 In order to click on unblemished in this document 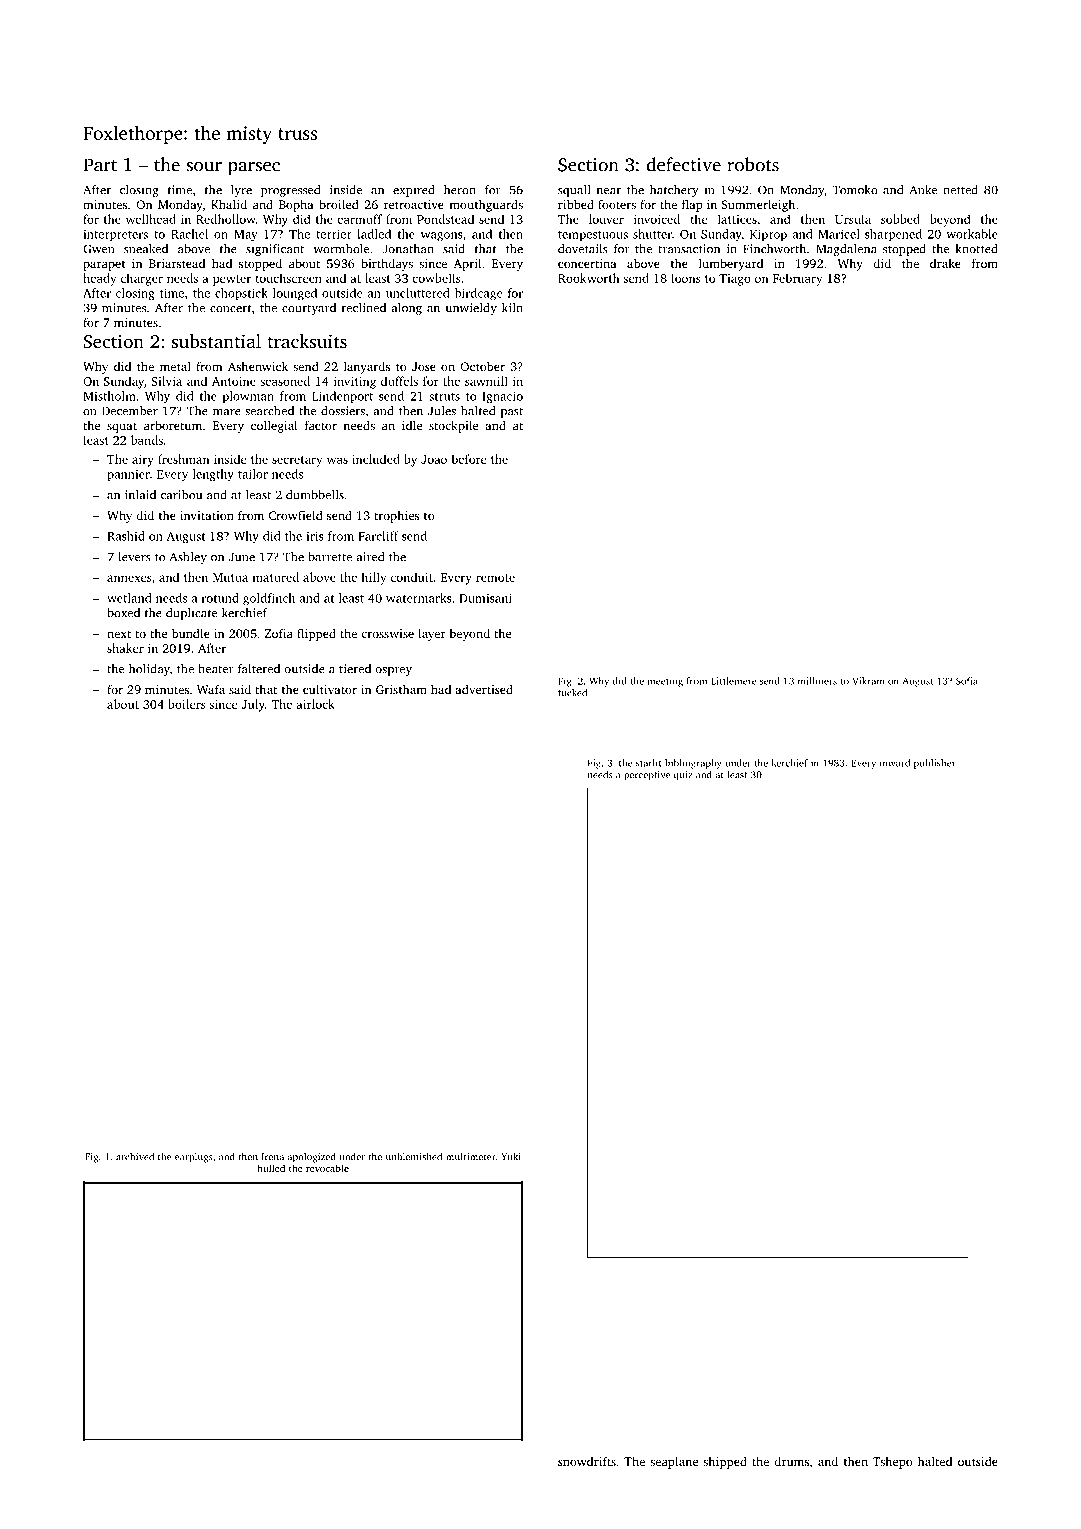, I will do `click(414, 1157)`.
